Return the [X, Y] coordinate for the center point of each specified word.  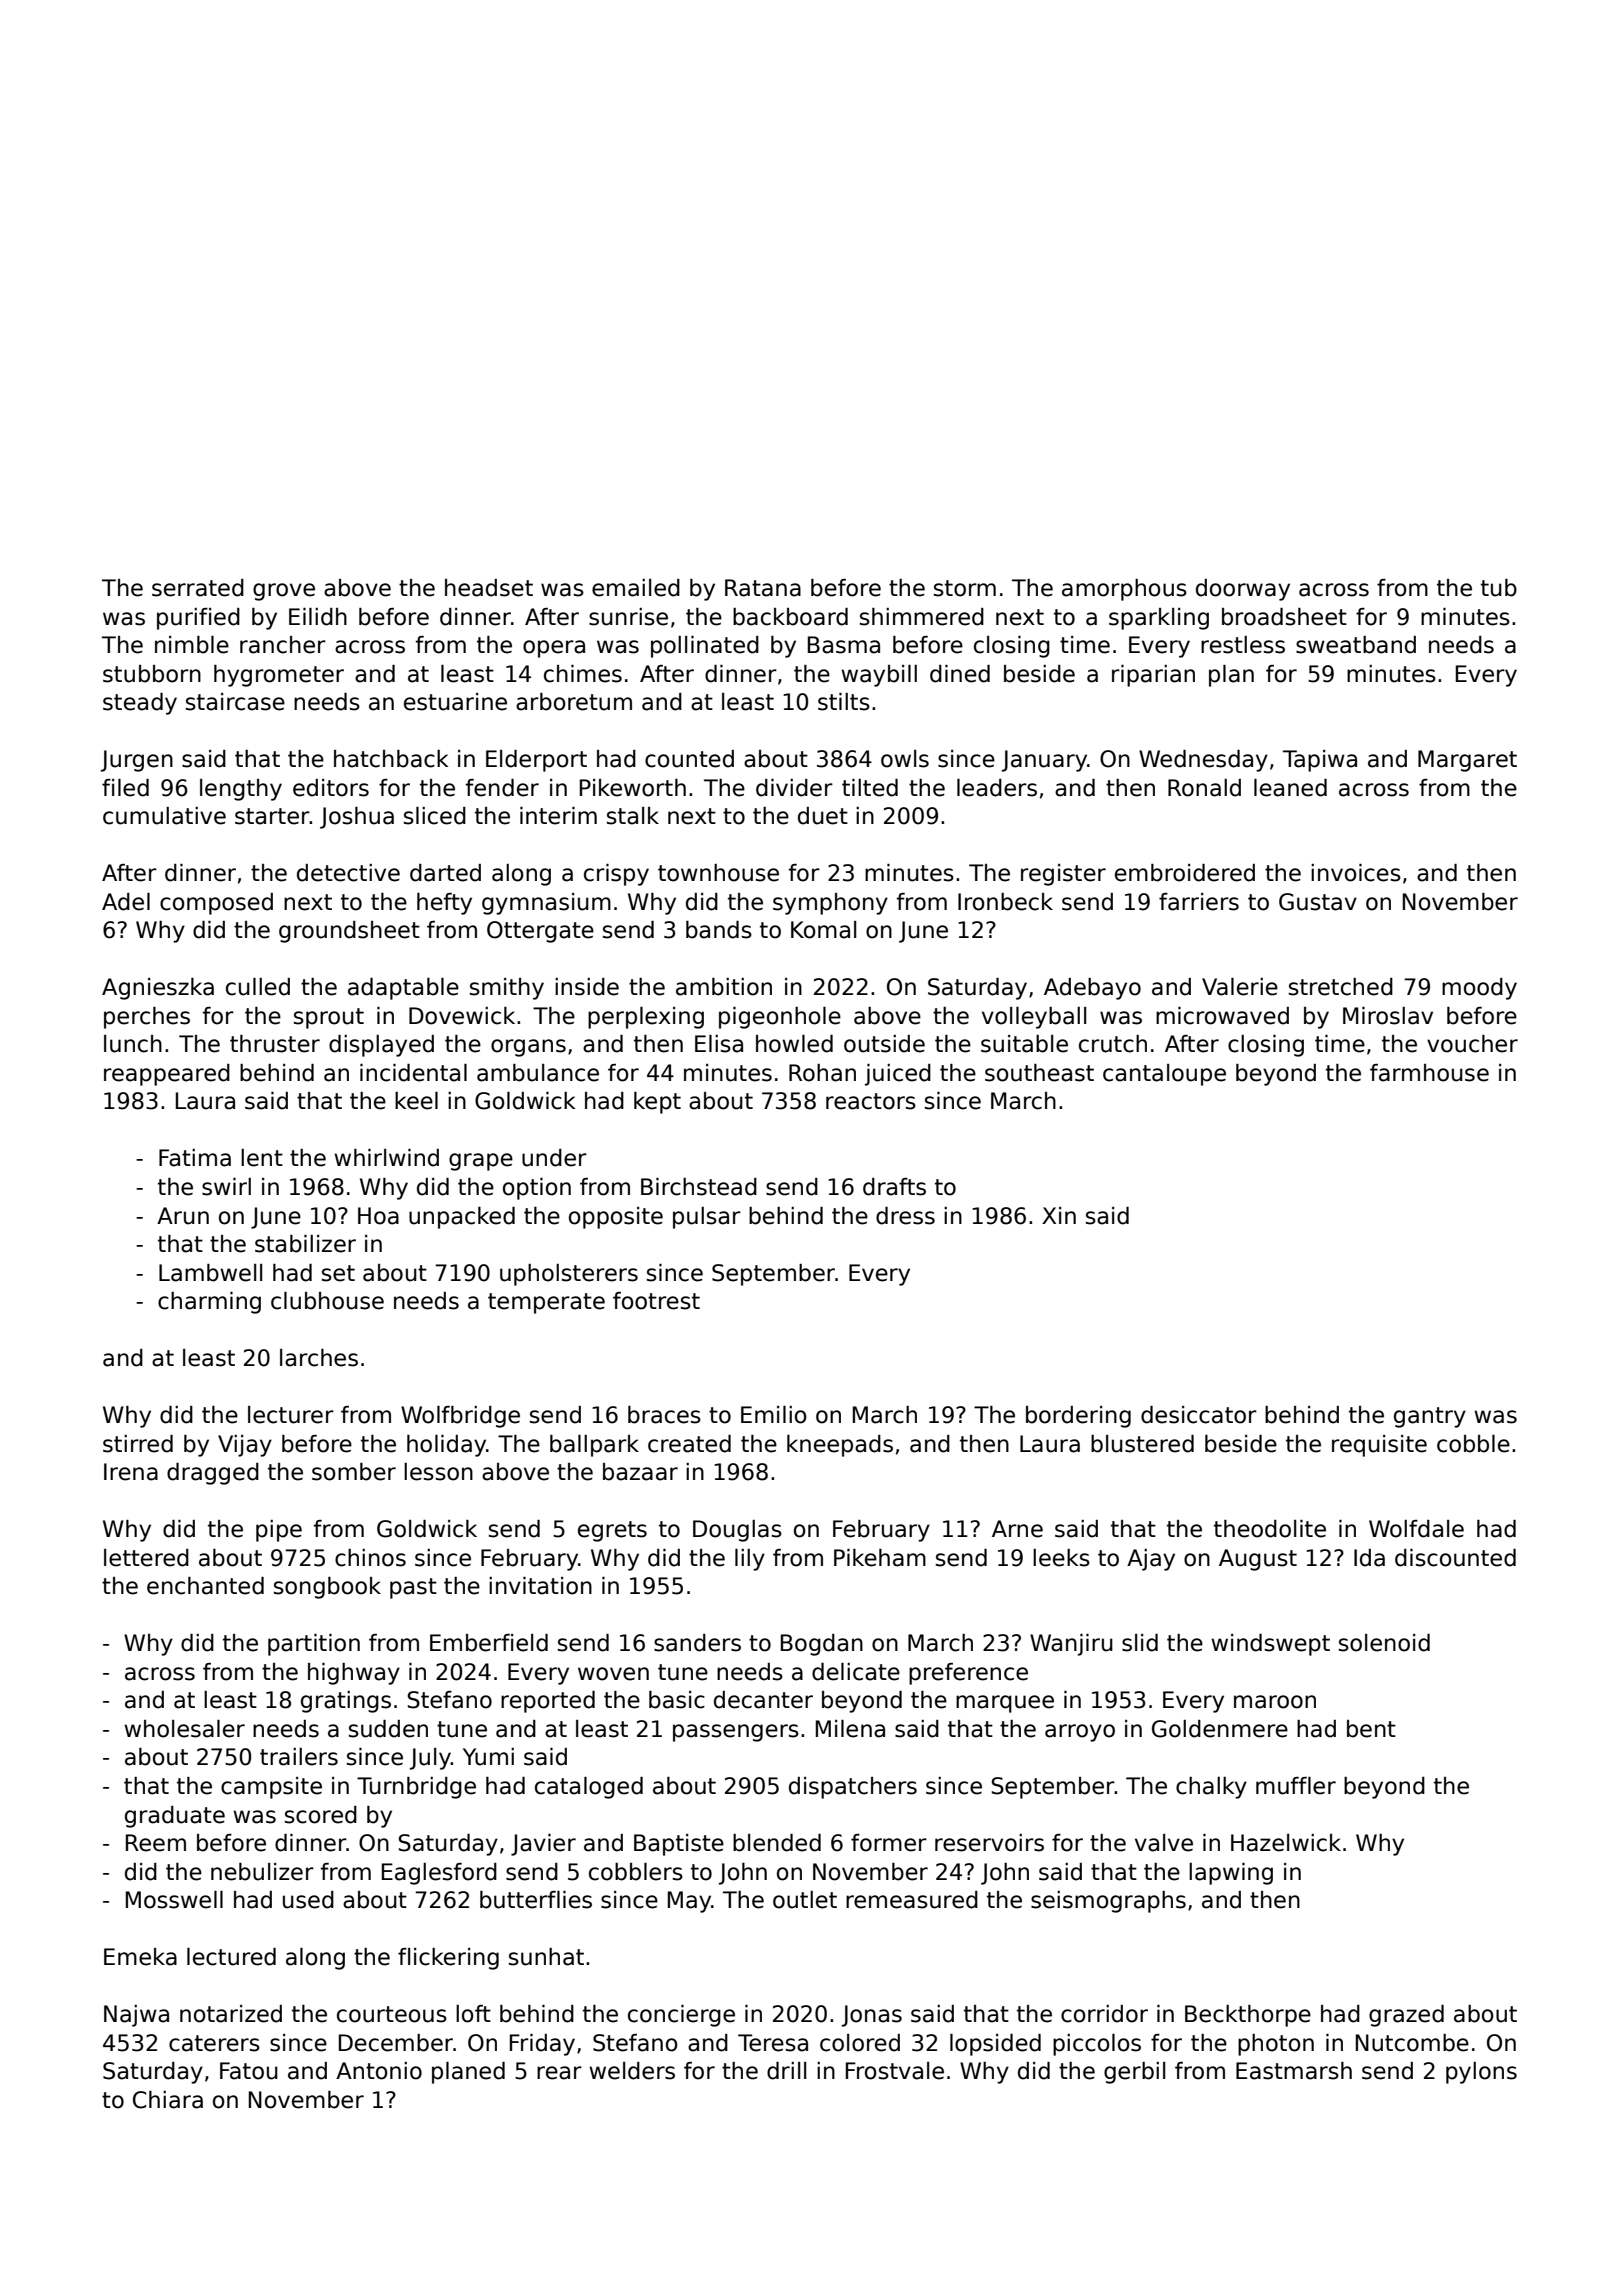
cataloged [589, 1788]
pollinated [705, 647]
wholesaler [184, 1729]
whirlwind [386, 1158]
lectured [231, 1957]
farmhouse [1429, 1073]
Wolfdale [1416, 1529]
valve [1164, 1843]
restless [1243, 645]
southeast [1039, 1073]
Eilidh [318, 617]
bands [719, 930]
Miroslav [1388, 1016]
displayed [381, 1046]
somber [354, 1472]
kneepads [840, 1446]
